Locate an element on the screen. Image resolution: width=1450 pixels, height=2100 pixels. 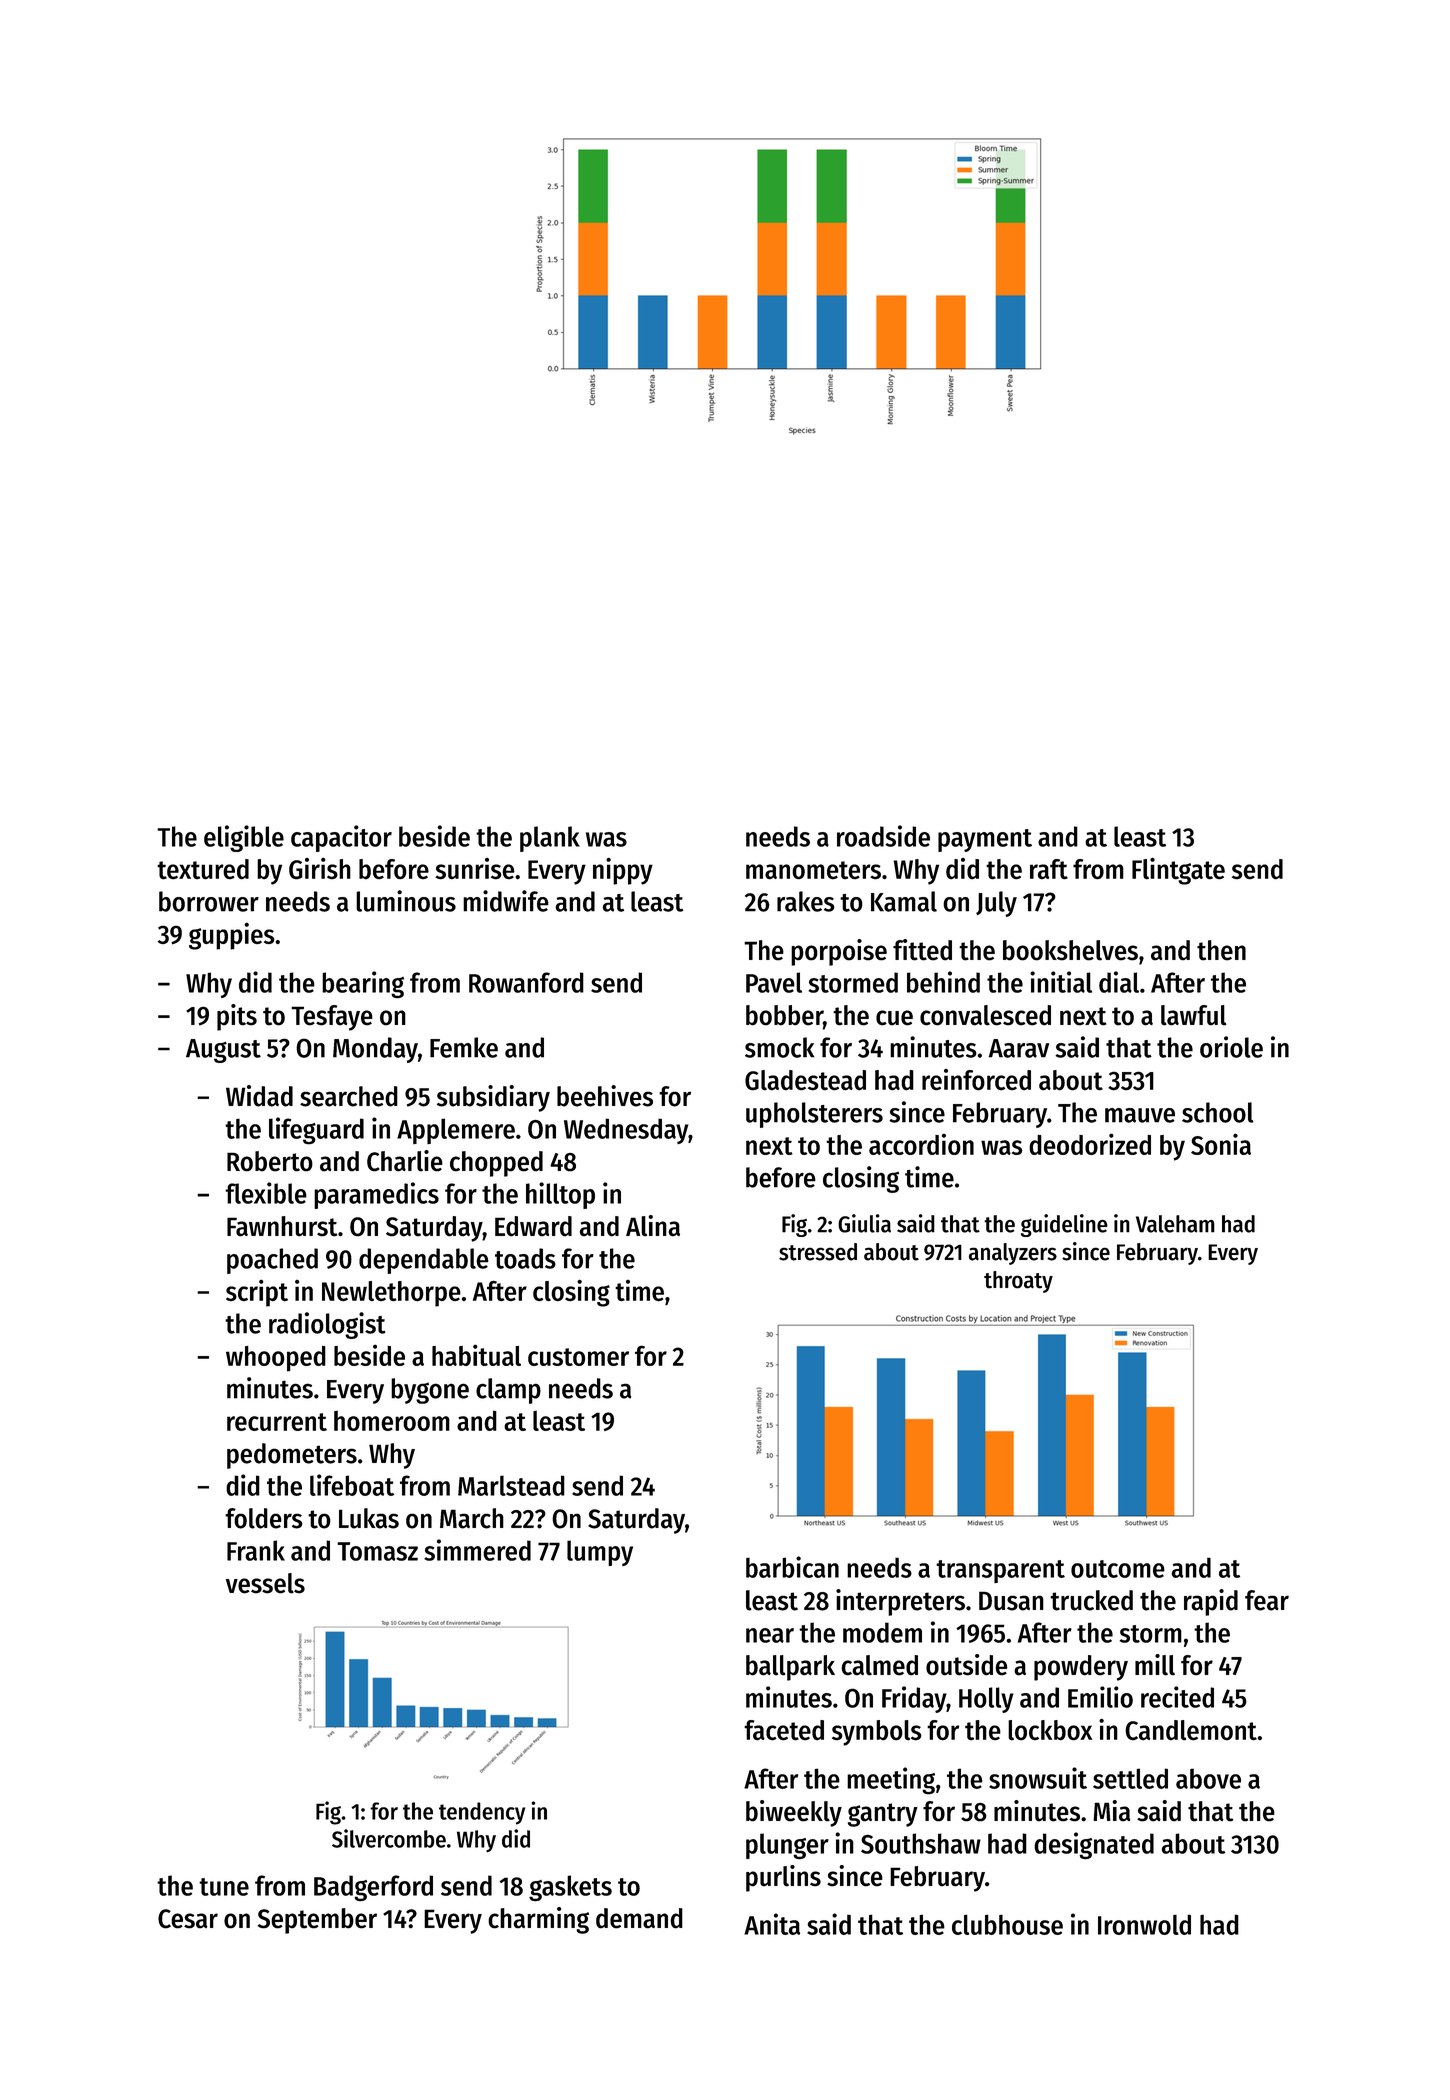
tendency is located at coordinates (482, 1813).
